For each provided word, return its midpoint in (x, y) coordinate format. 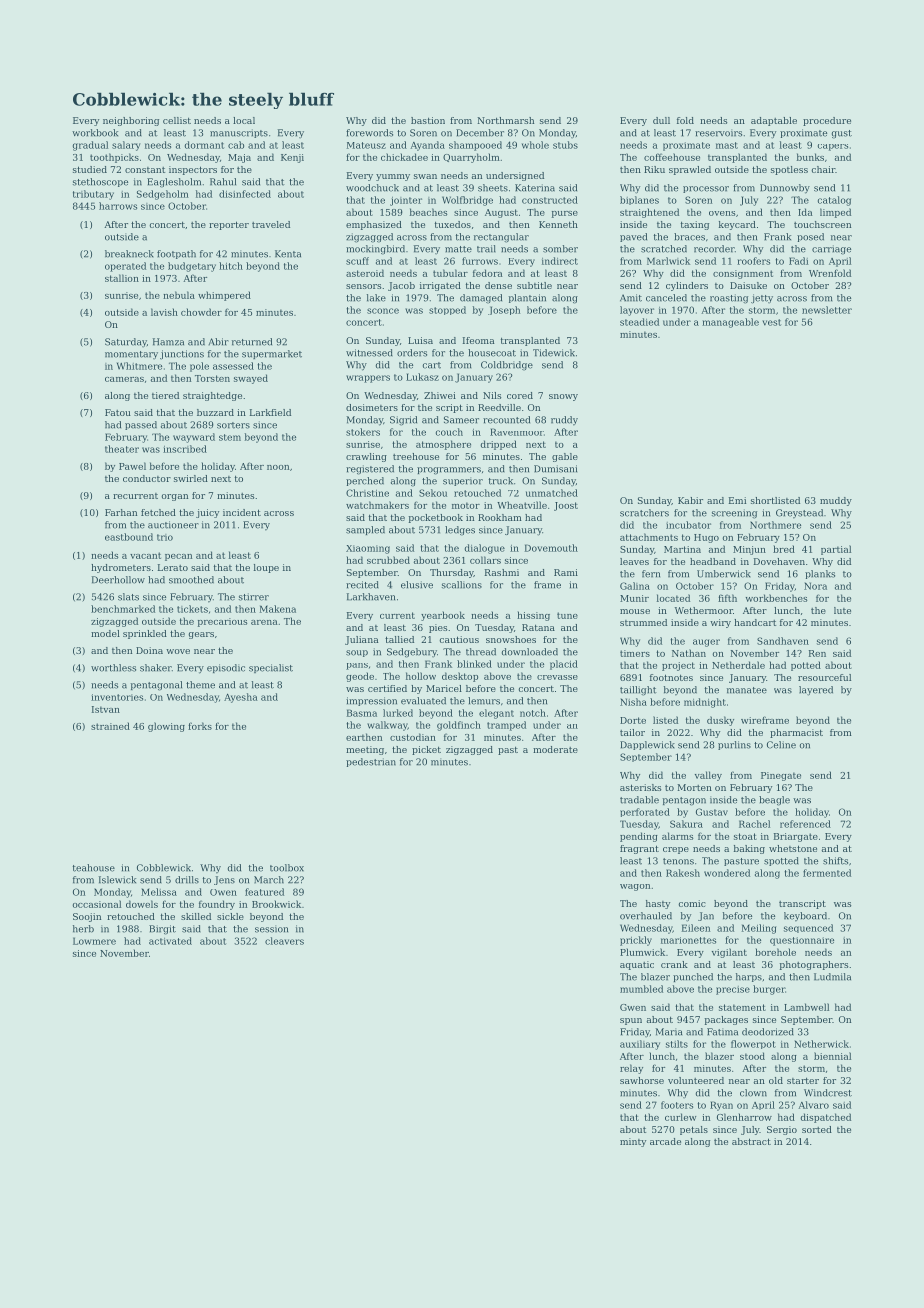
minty (633, 1142)
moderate (555, 749)
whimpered (224, 296)
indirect (560, 261)
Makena (278, 609)
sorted (817, 1129)
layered (816, 691)
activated (170, 941)
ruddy (564, 421)
